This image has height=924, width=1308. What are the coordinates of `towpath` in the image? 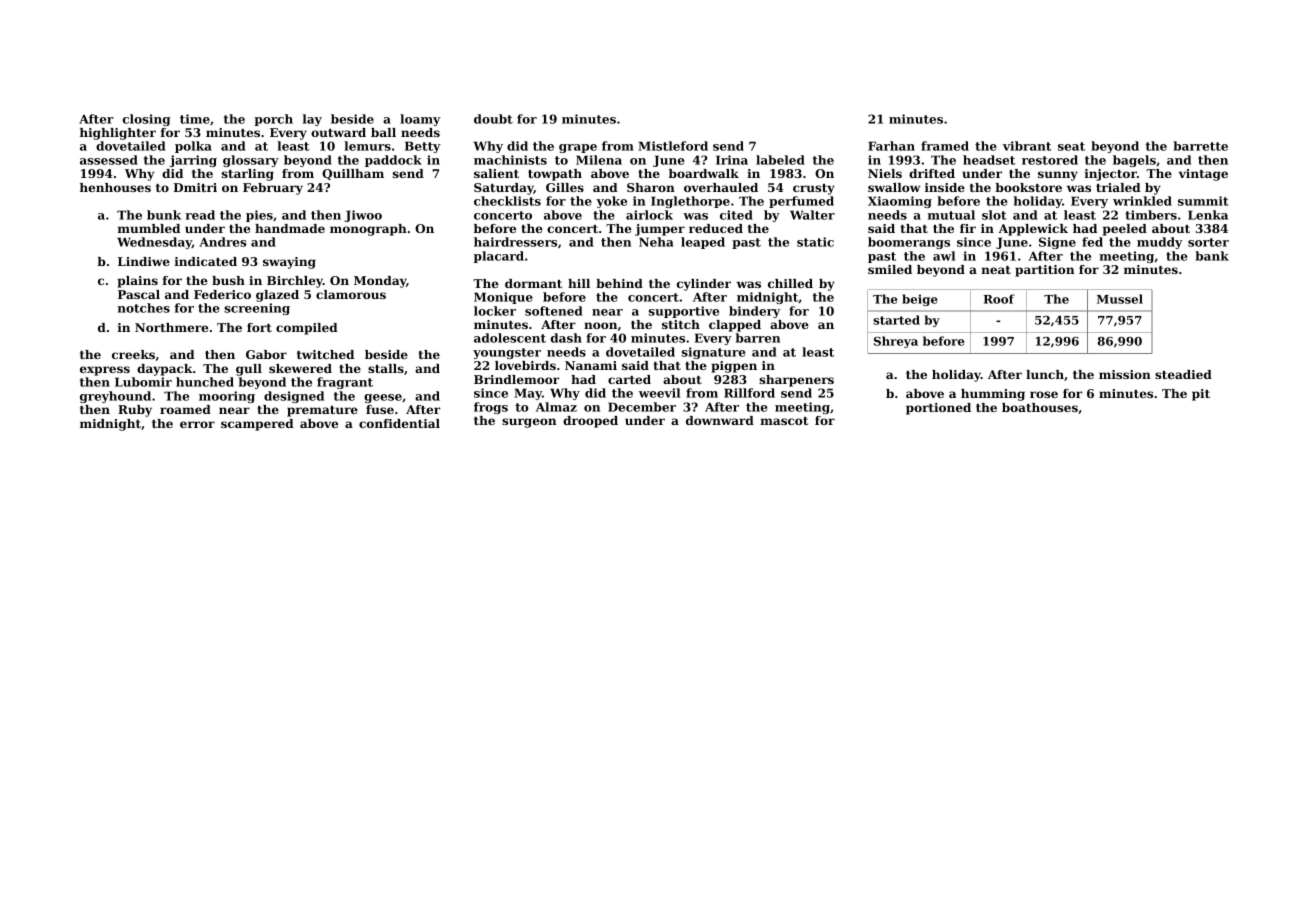 It's located at (555, 175).
